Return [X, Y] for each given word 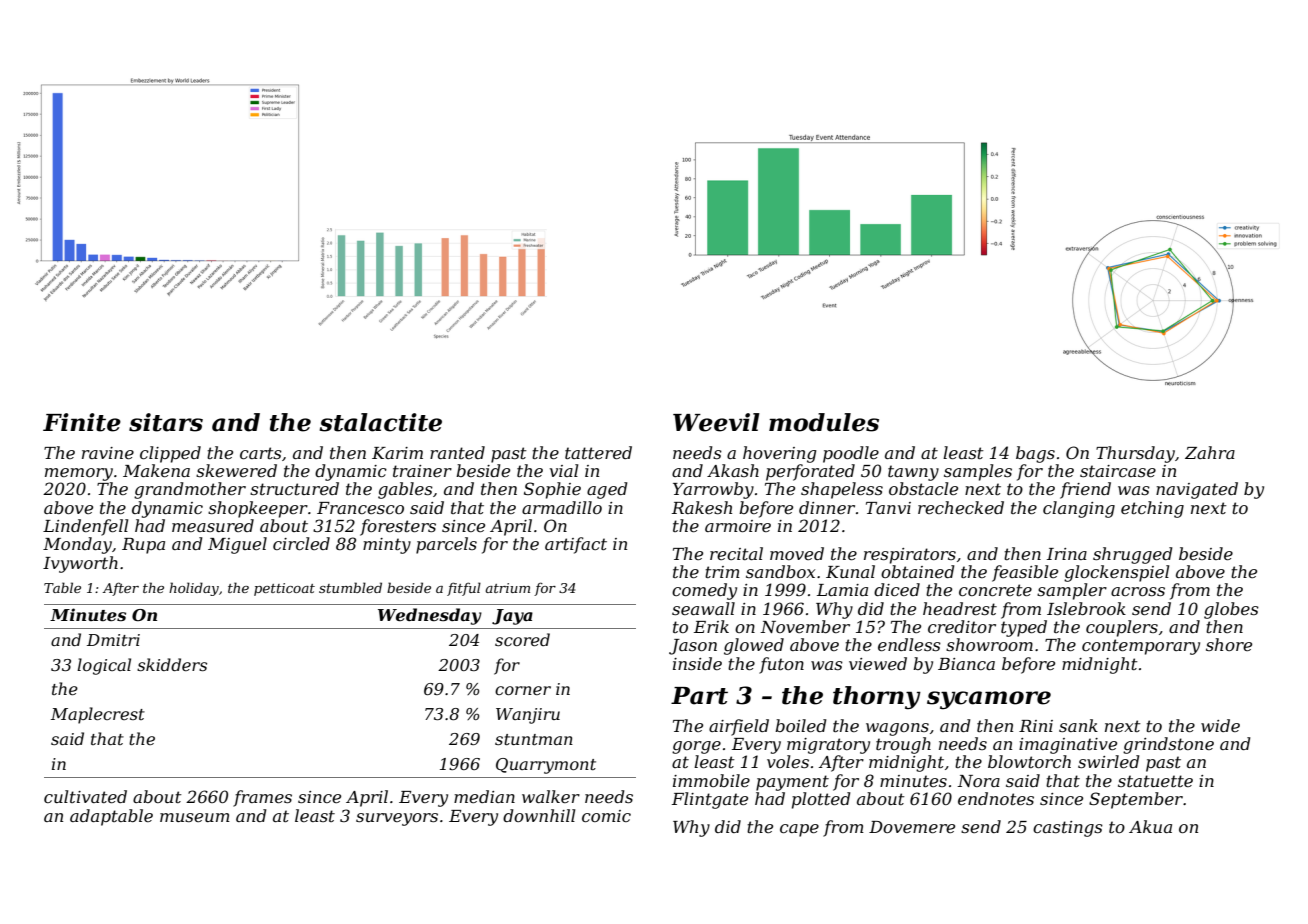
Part [699, 696]
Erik [711, 626]
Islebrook [1086, 608]
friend [1085, 490]
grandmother [190, 490]
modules [824, 422]
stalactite [380, 422]
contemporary [1141, 647]
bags [1035, 454]
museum [195, 817]
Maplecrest [98, 715]
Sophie [552, 490]
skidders [172, 664]
